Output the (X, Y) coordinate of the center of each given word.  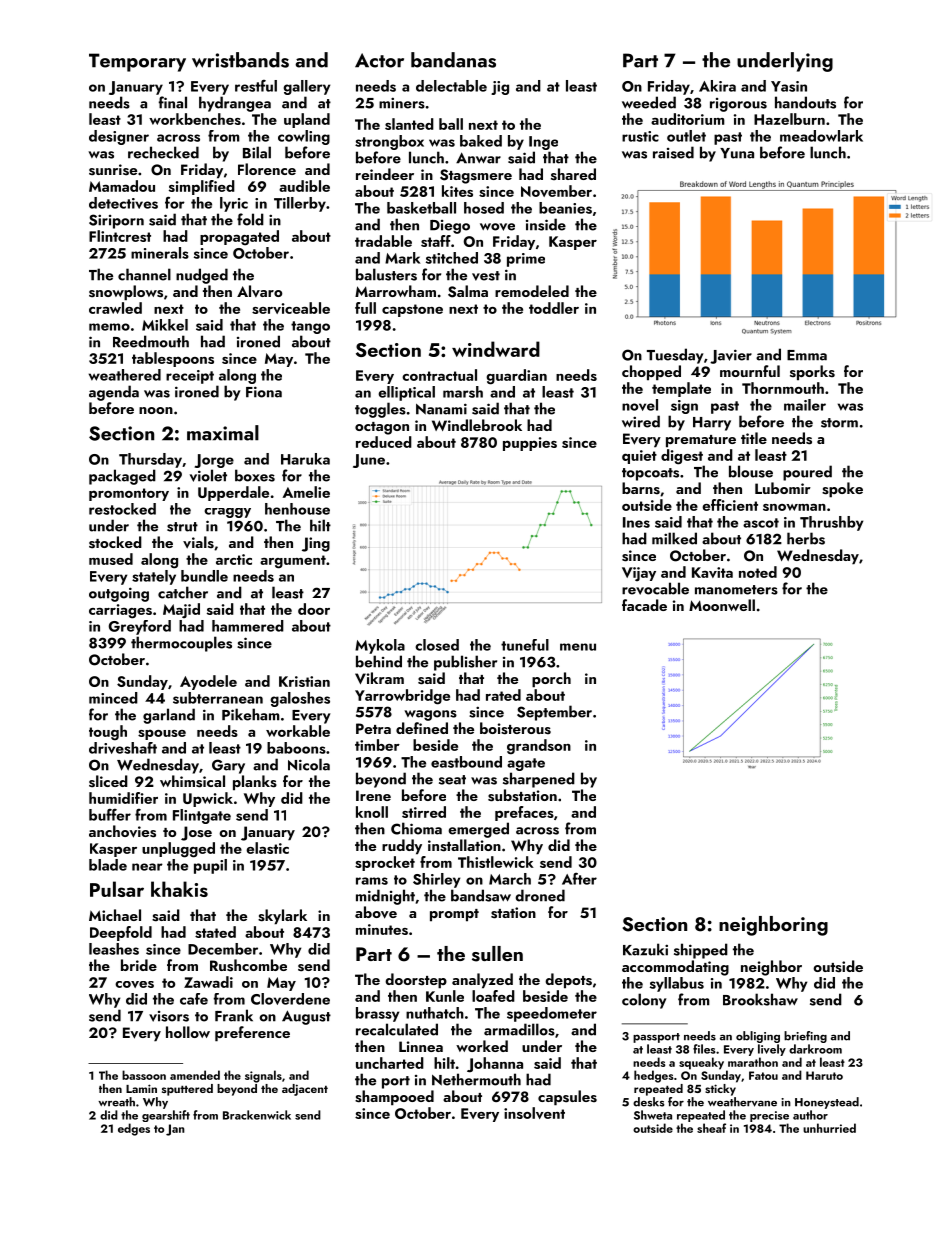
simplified (202, 187)
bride (139, 965)
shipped (701, 951)
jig (500, 88)
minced (113, 698)
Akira (717, 86)
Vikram (379, 678)
